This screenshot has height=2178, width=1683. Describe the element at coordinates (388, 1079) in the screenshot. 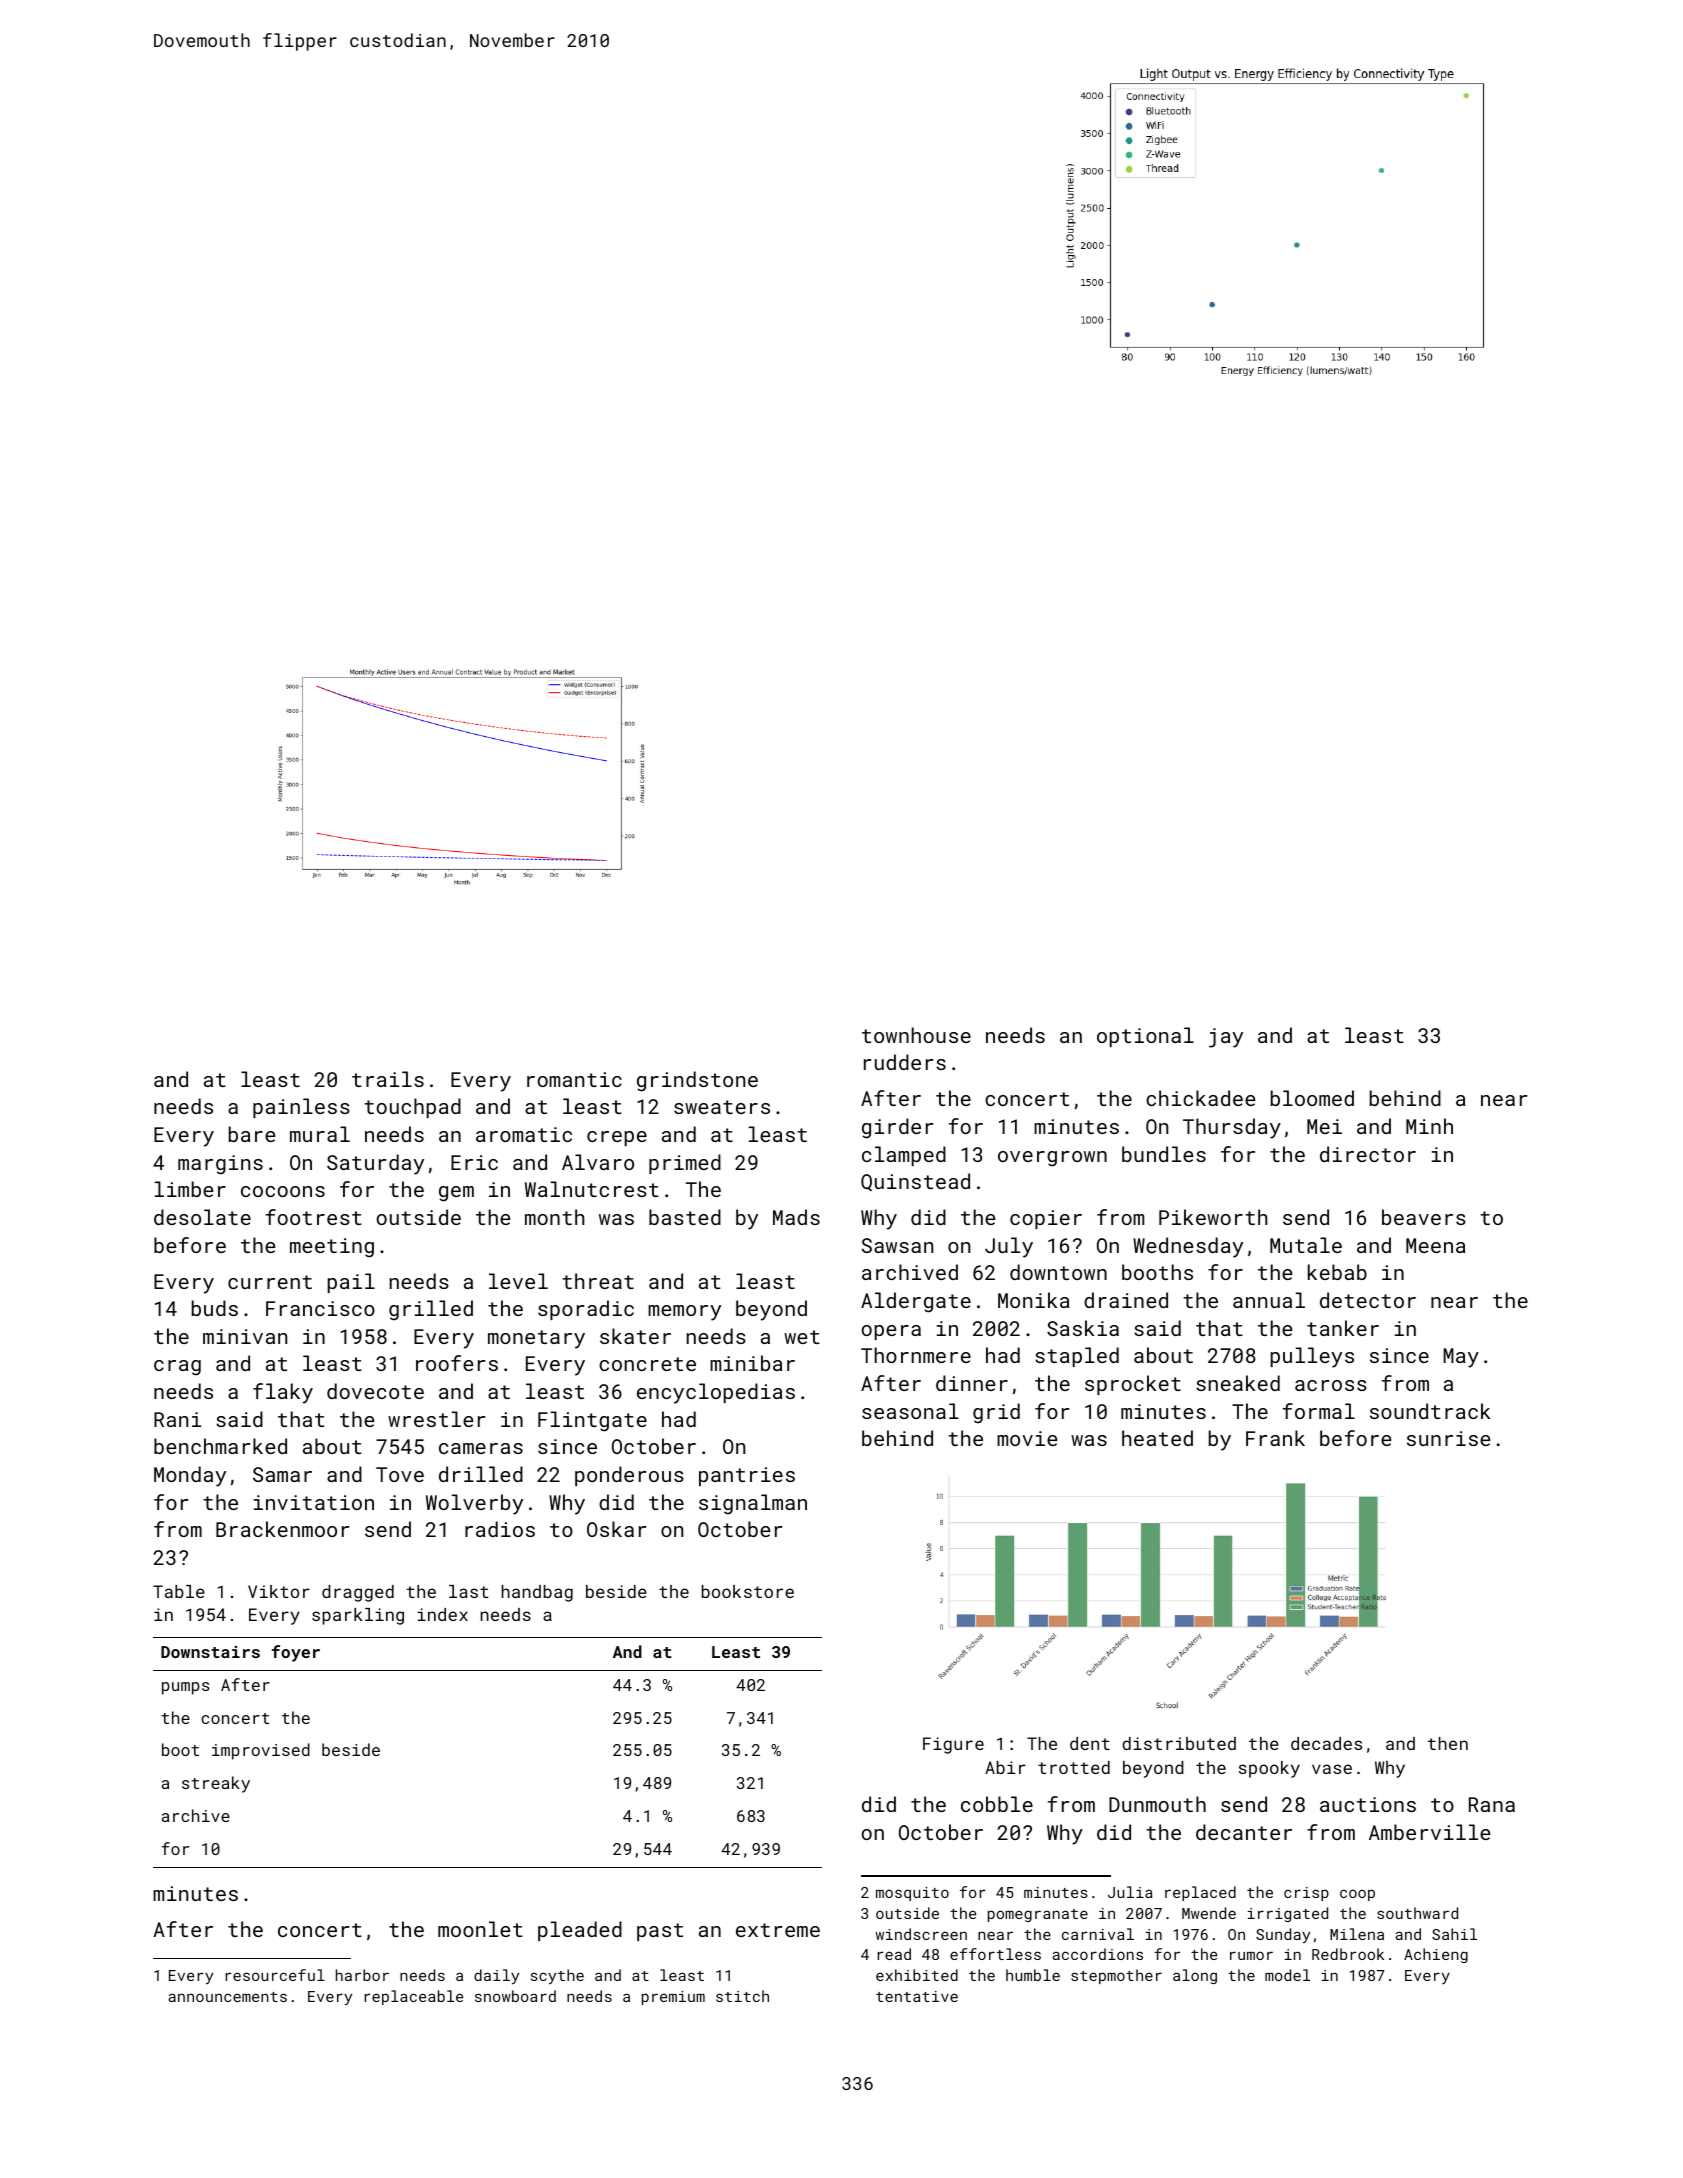

I see `trails` at that location.
